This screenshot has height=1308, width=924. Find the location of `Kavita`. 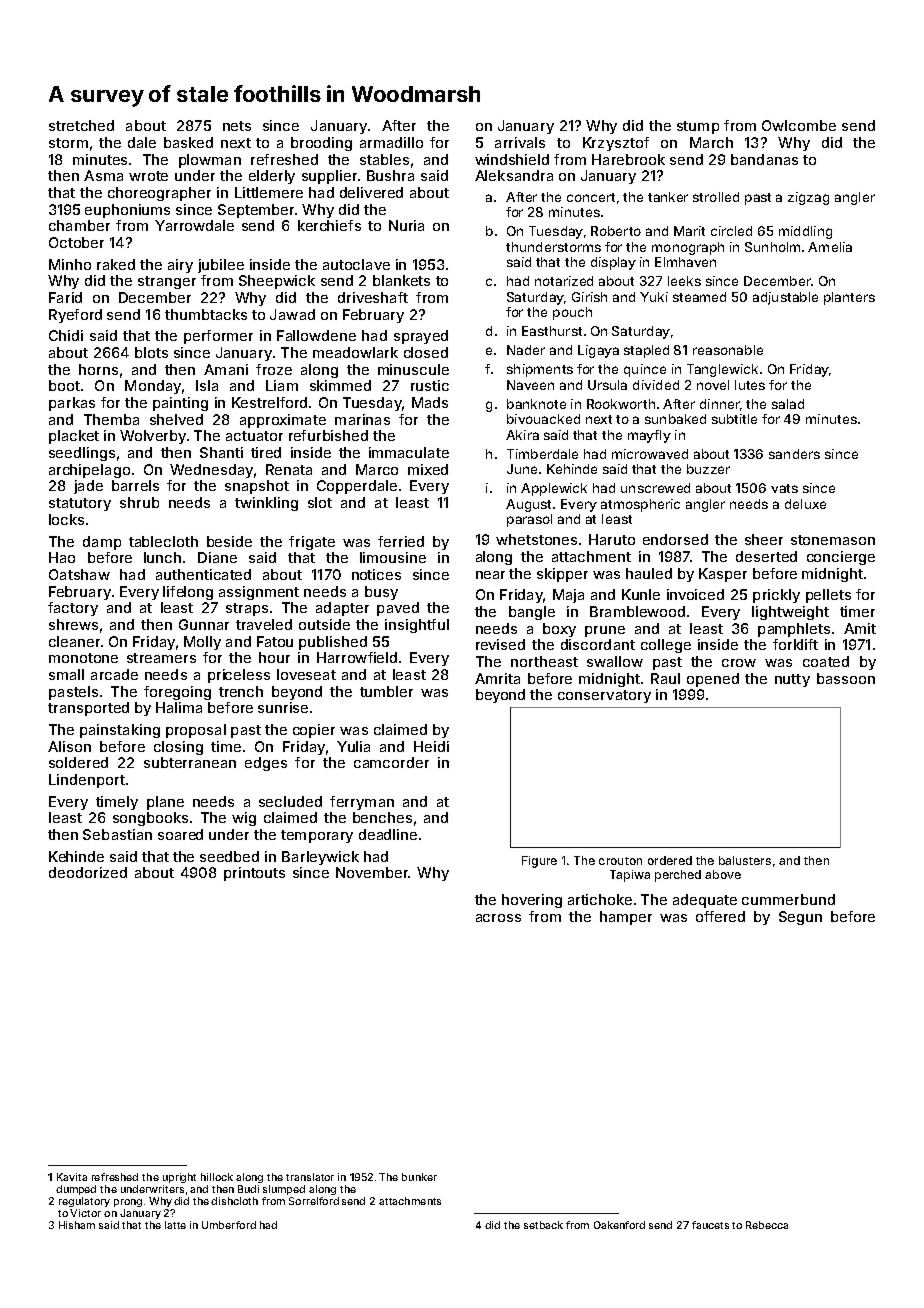

Kavita is located at coordinates (72, 1177).
